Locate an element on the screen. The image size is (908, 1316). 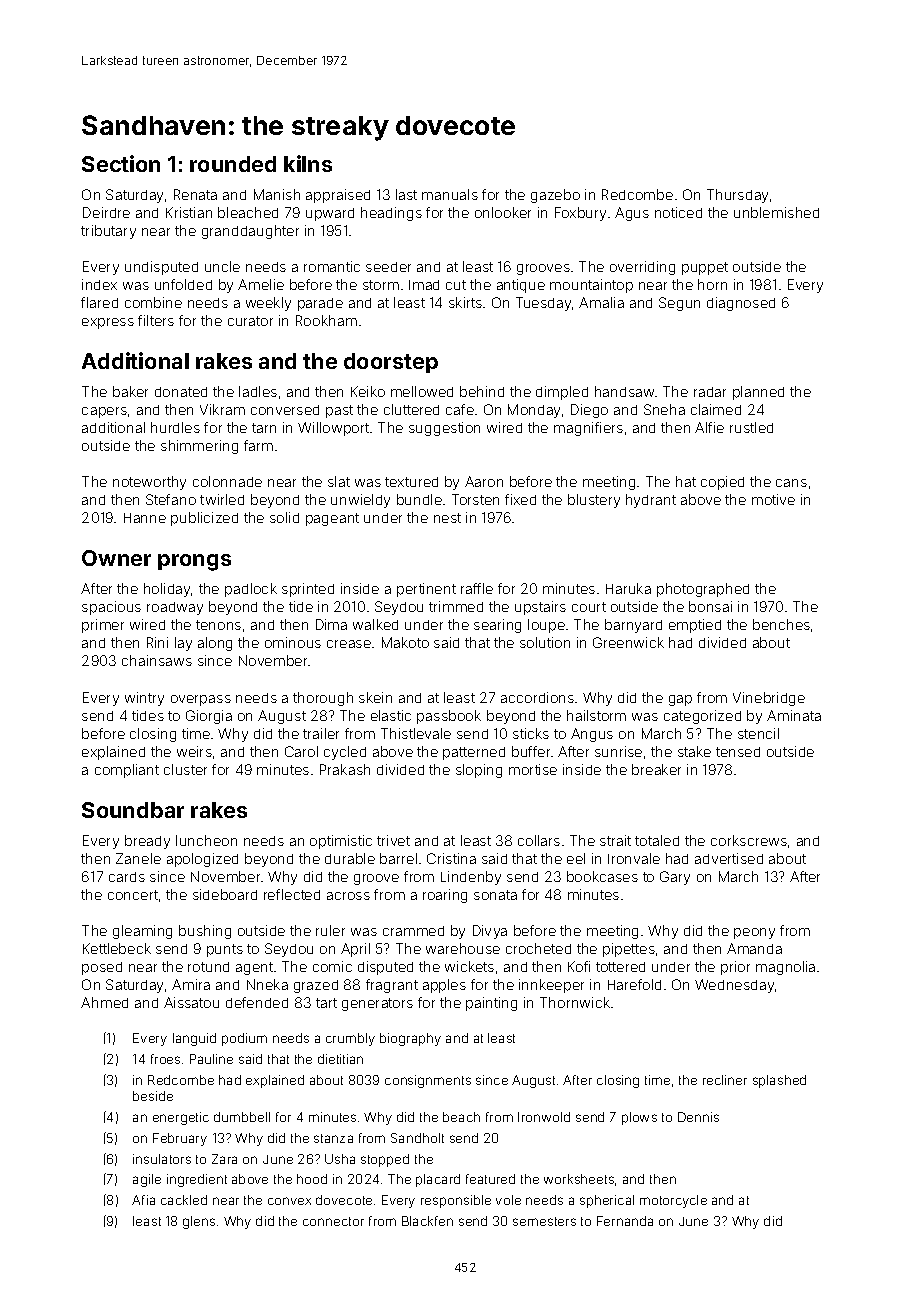
glens is located at coordinates (199, 1222).
